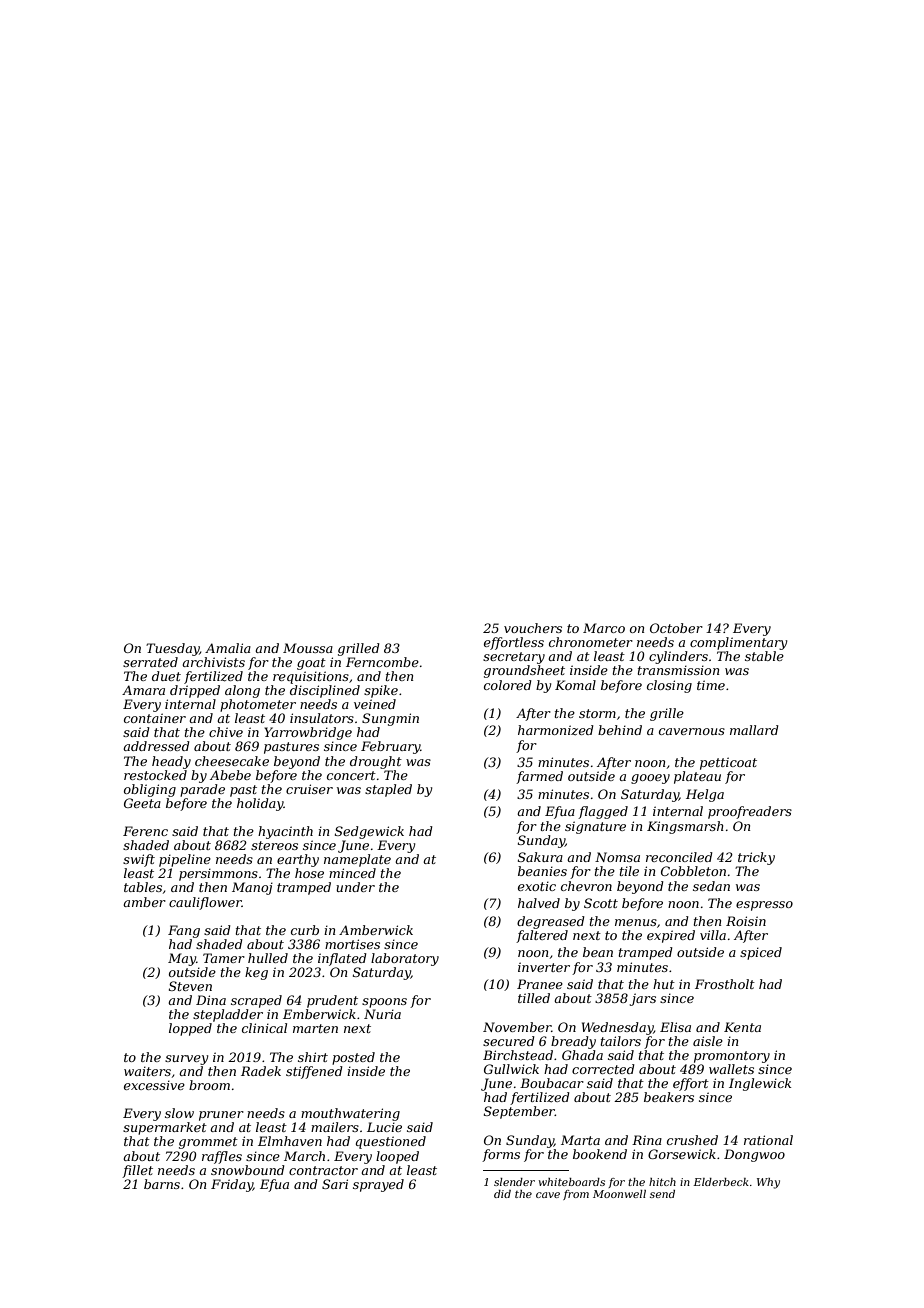 The height and width of the document is (1308, 924). I want to click on raffles, so click(222, 1157).
